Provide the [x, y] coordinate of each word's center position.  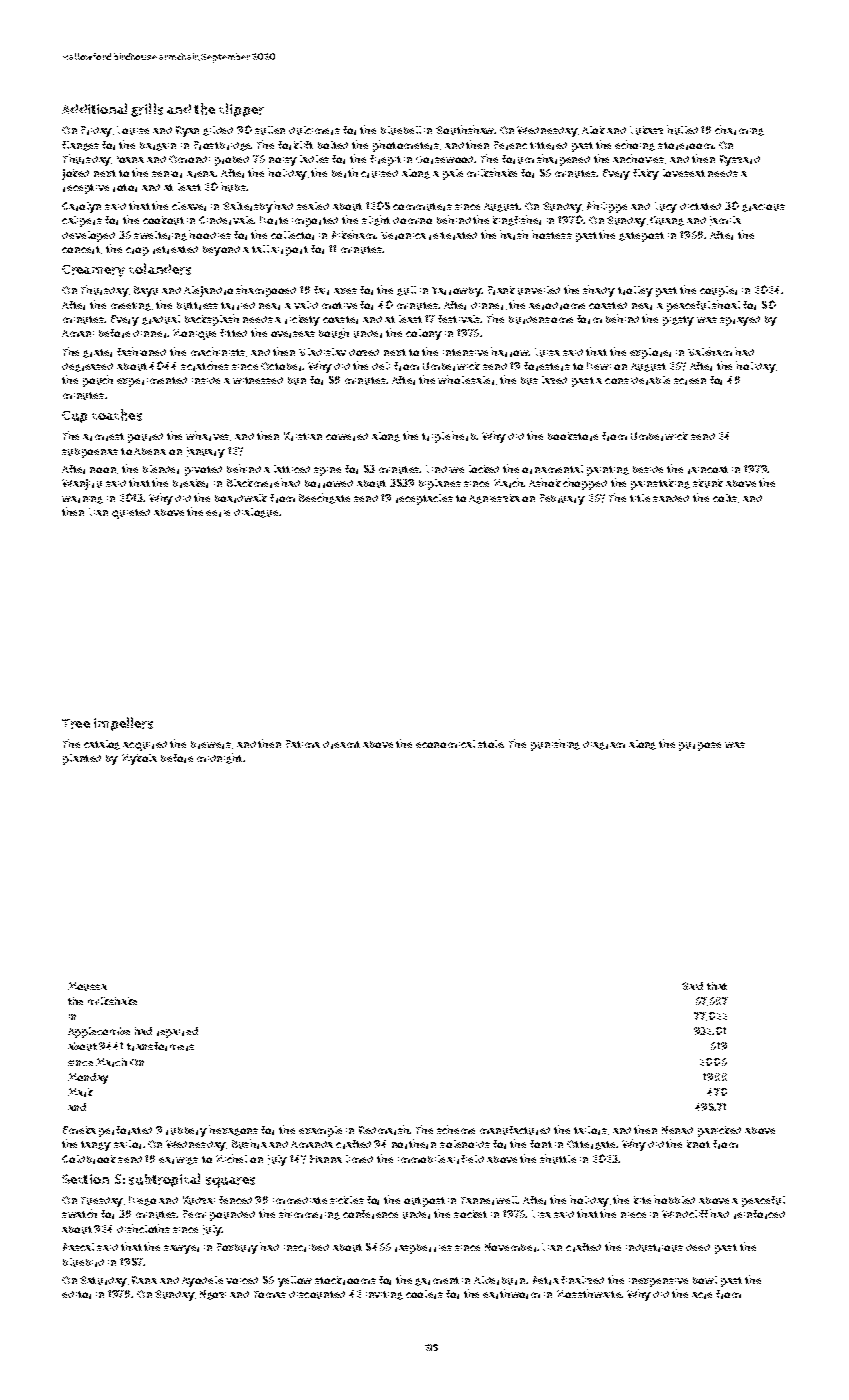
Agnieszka [494, 499]
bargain [158, 146]
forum [518, 159]
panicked [719, 1131]
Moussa [87, 986]
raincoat [708, 470]
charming [739, 130]
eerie [218, 513]
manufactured [515, 1130]
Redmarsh [384, 1130]
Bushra [249, 1144]
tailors [590, 1130]
